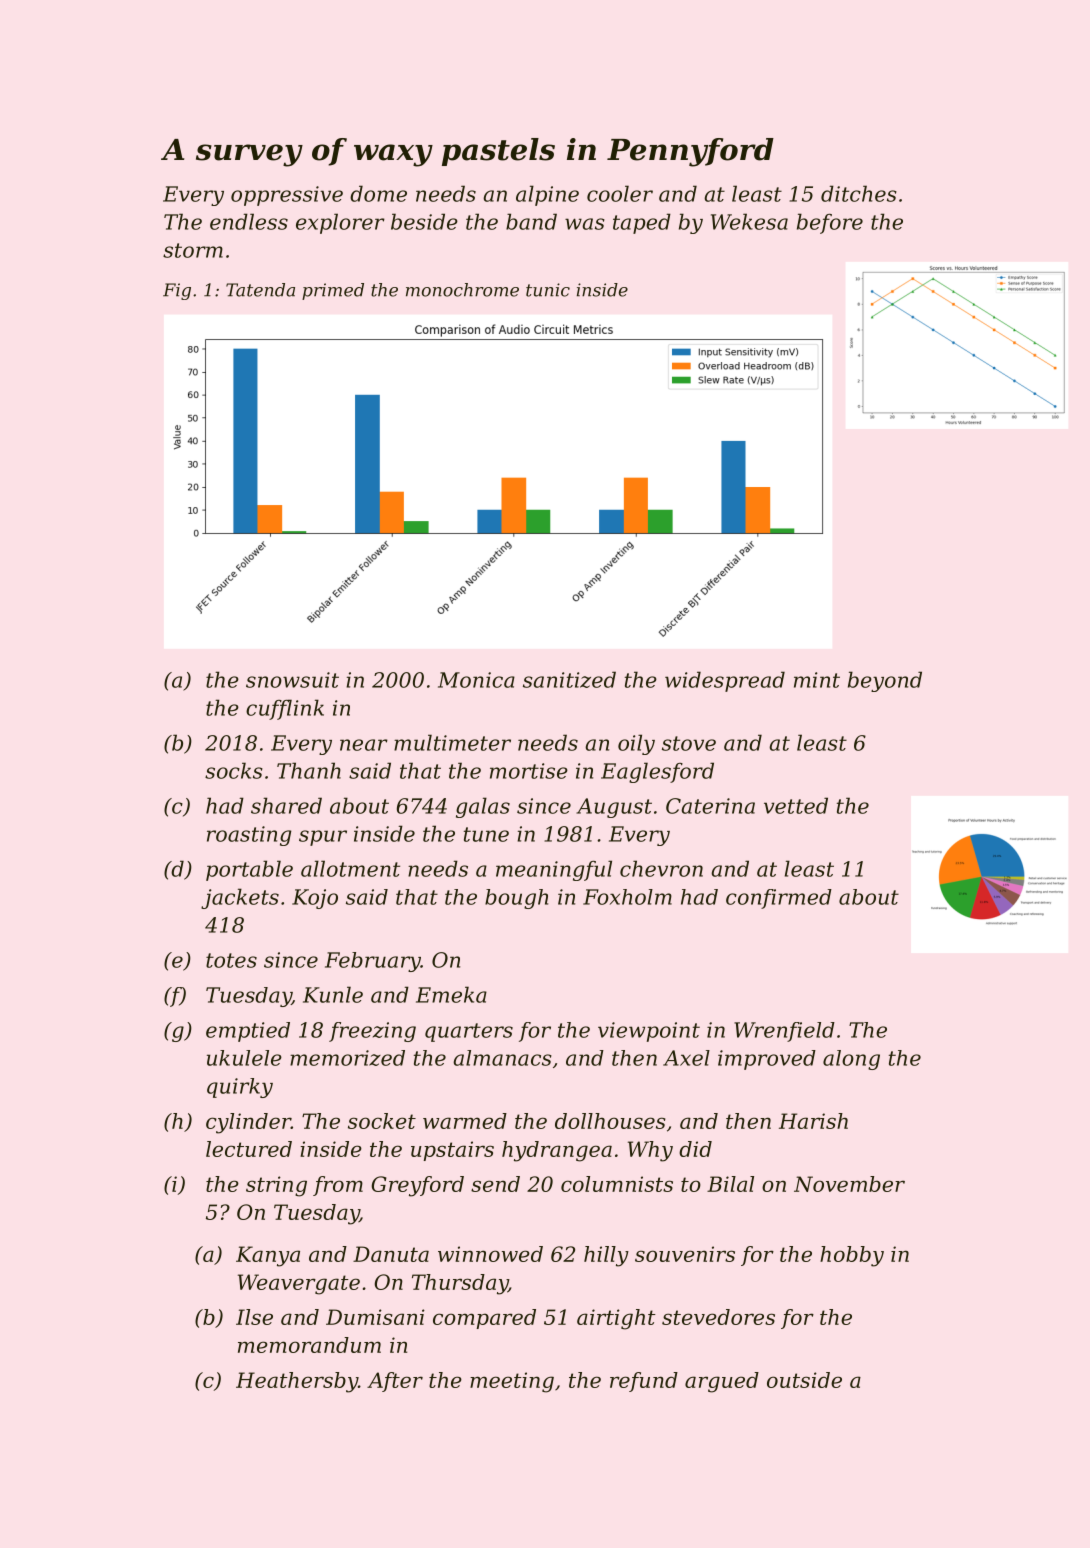 Image resolution: width=1090 pixels, height=1548 pixels. Describe the element at coordinates (644, 1382) in the screenshot. I see `refund` at that location.
